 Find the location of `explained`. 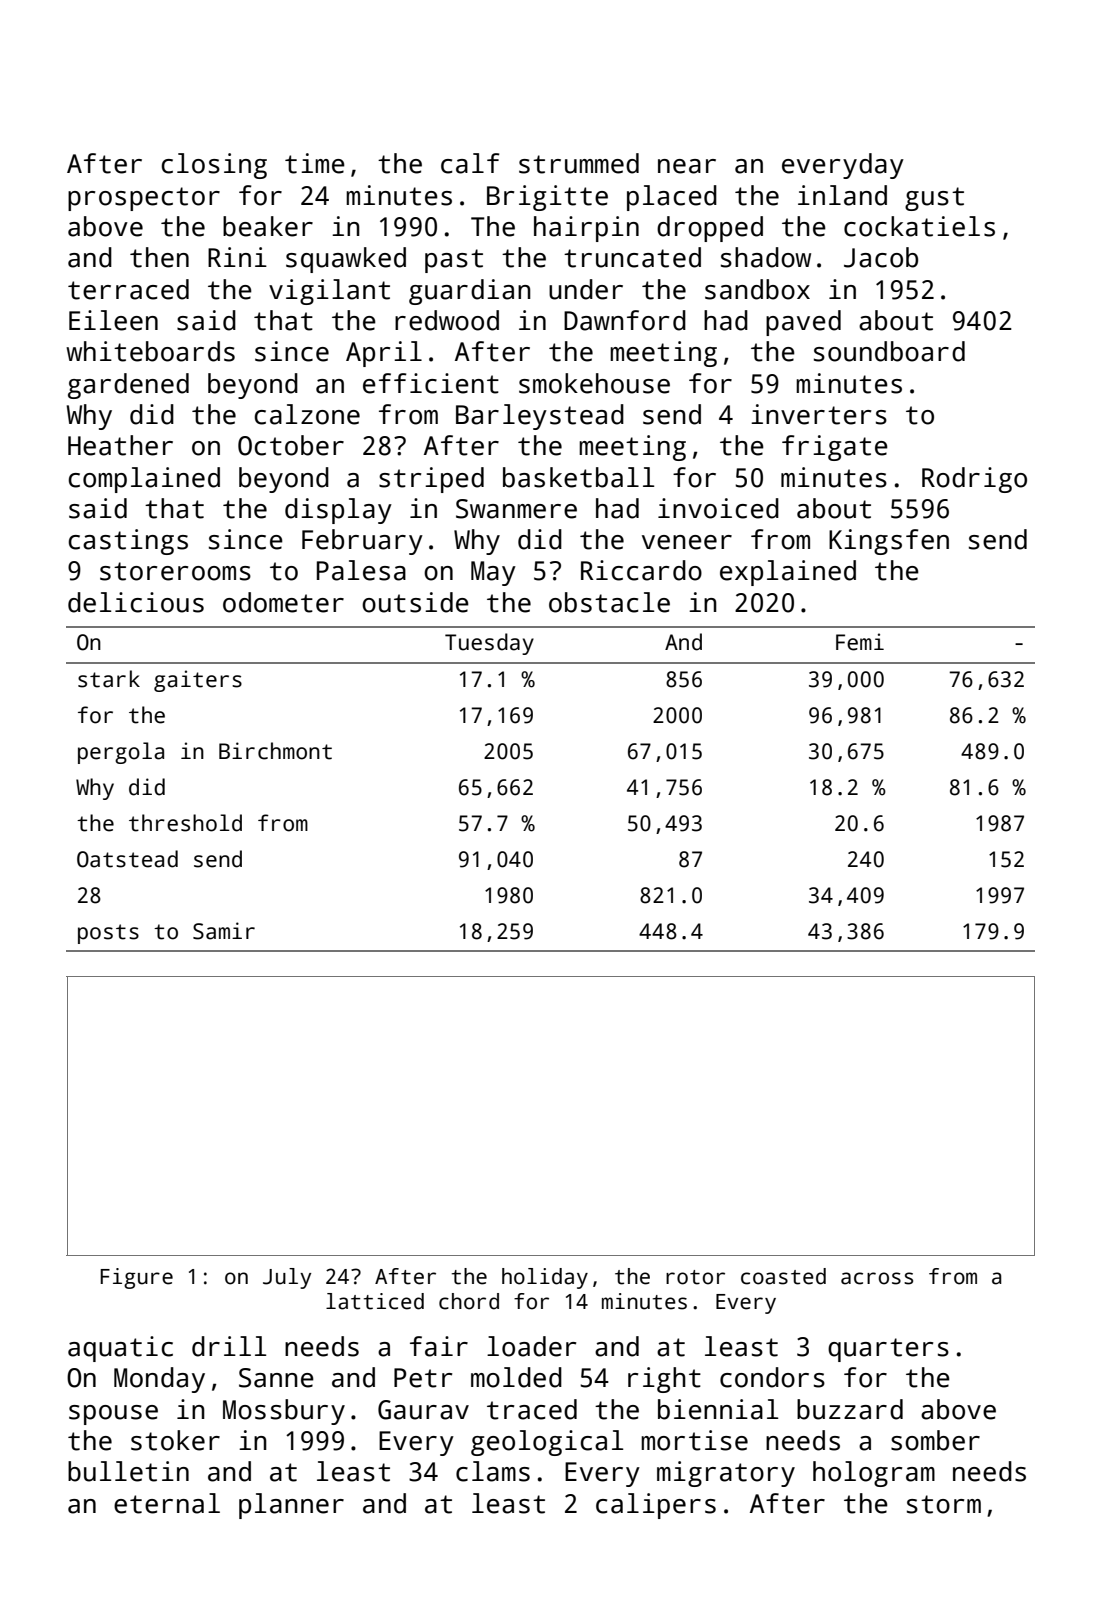

explained is located at coordinates (788, 573).
